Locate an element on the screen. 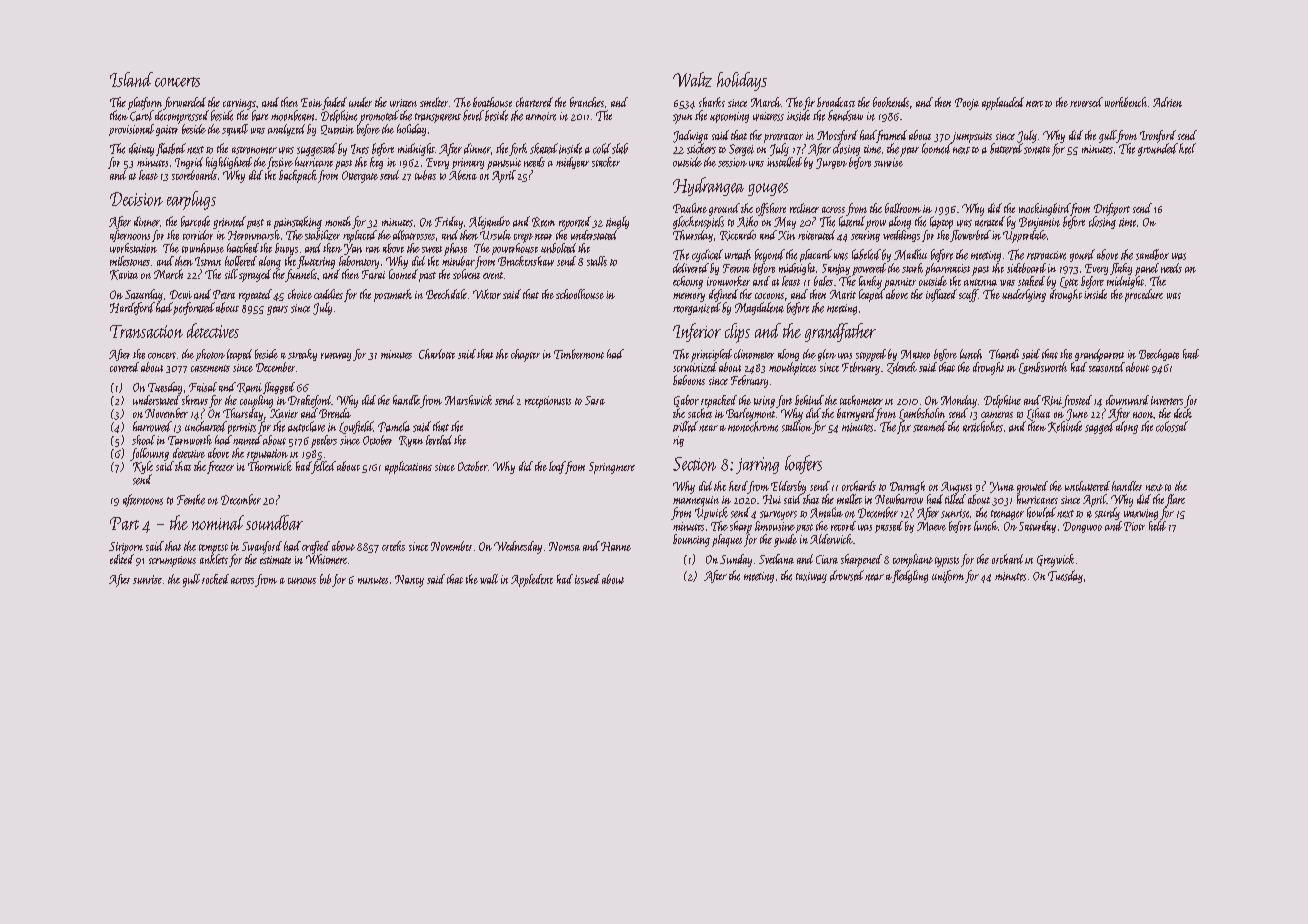  Waltz is located at coordinates (692, 79).
